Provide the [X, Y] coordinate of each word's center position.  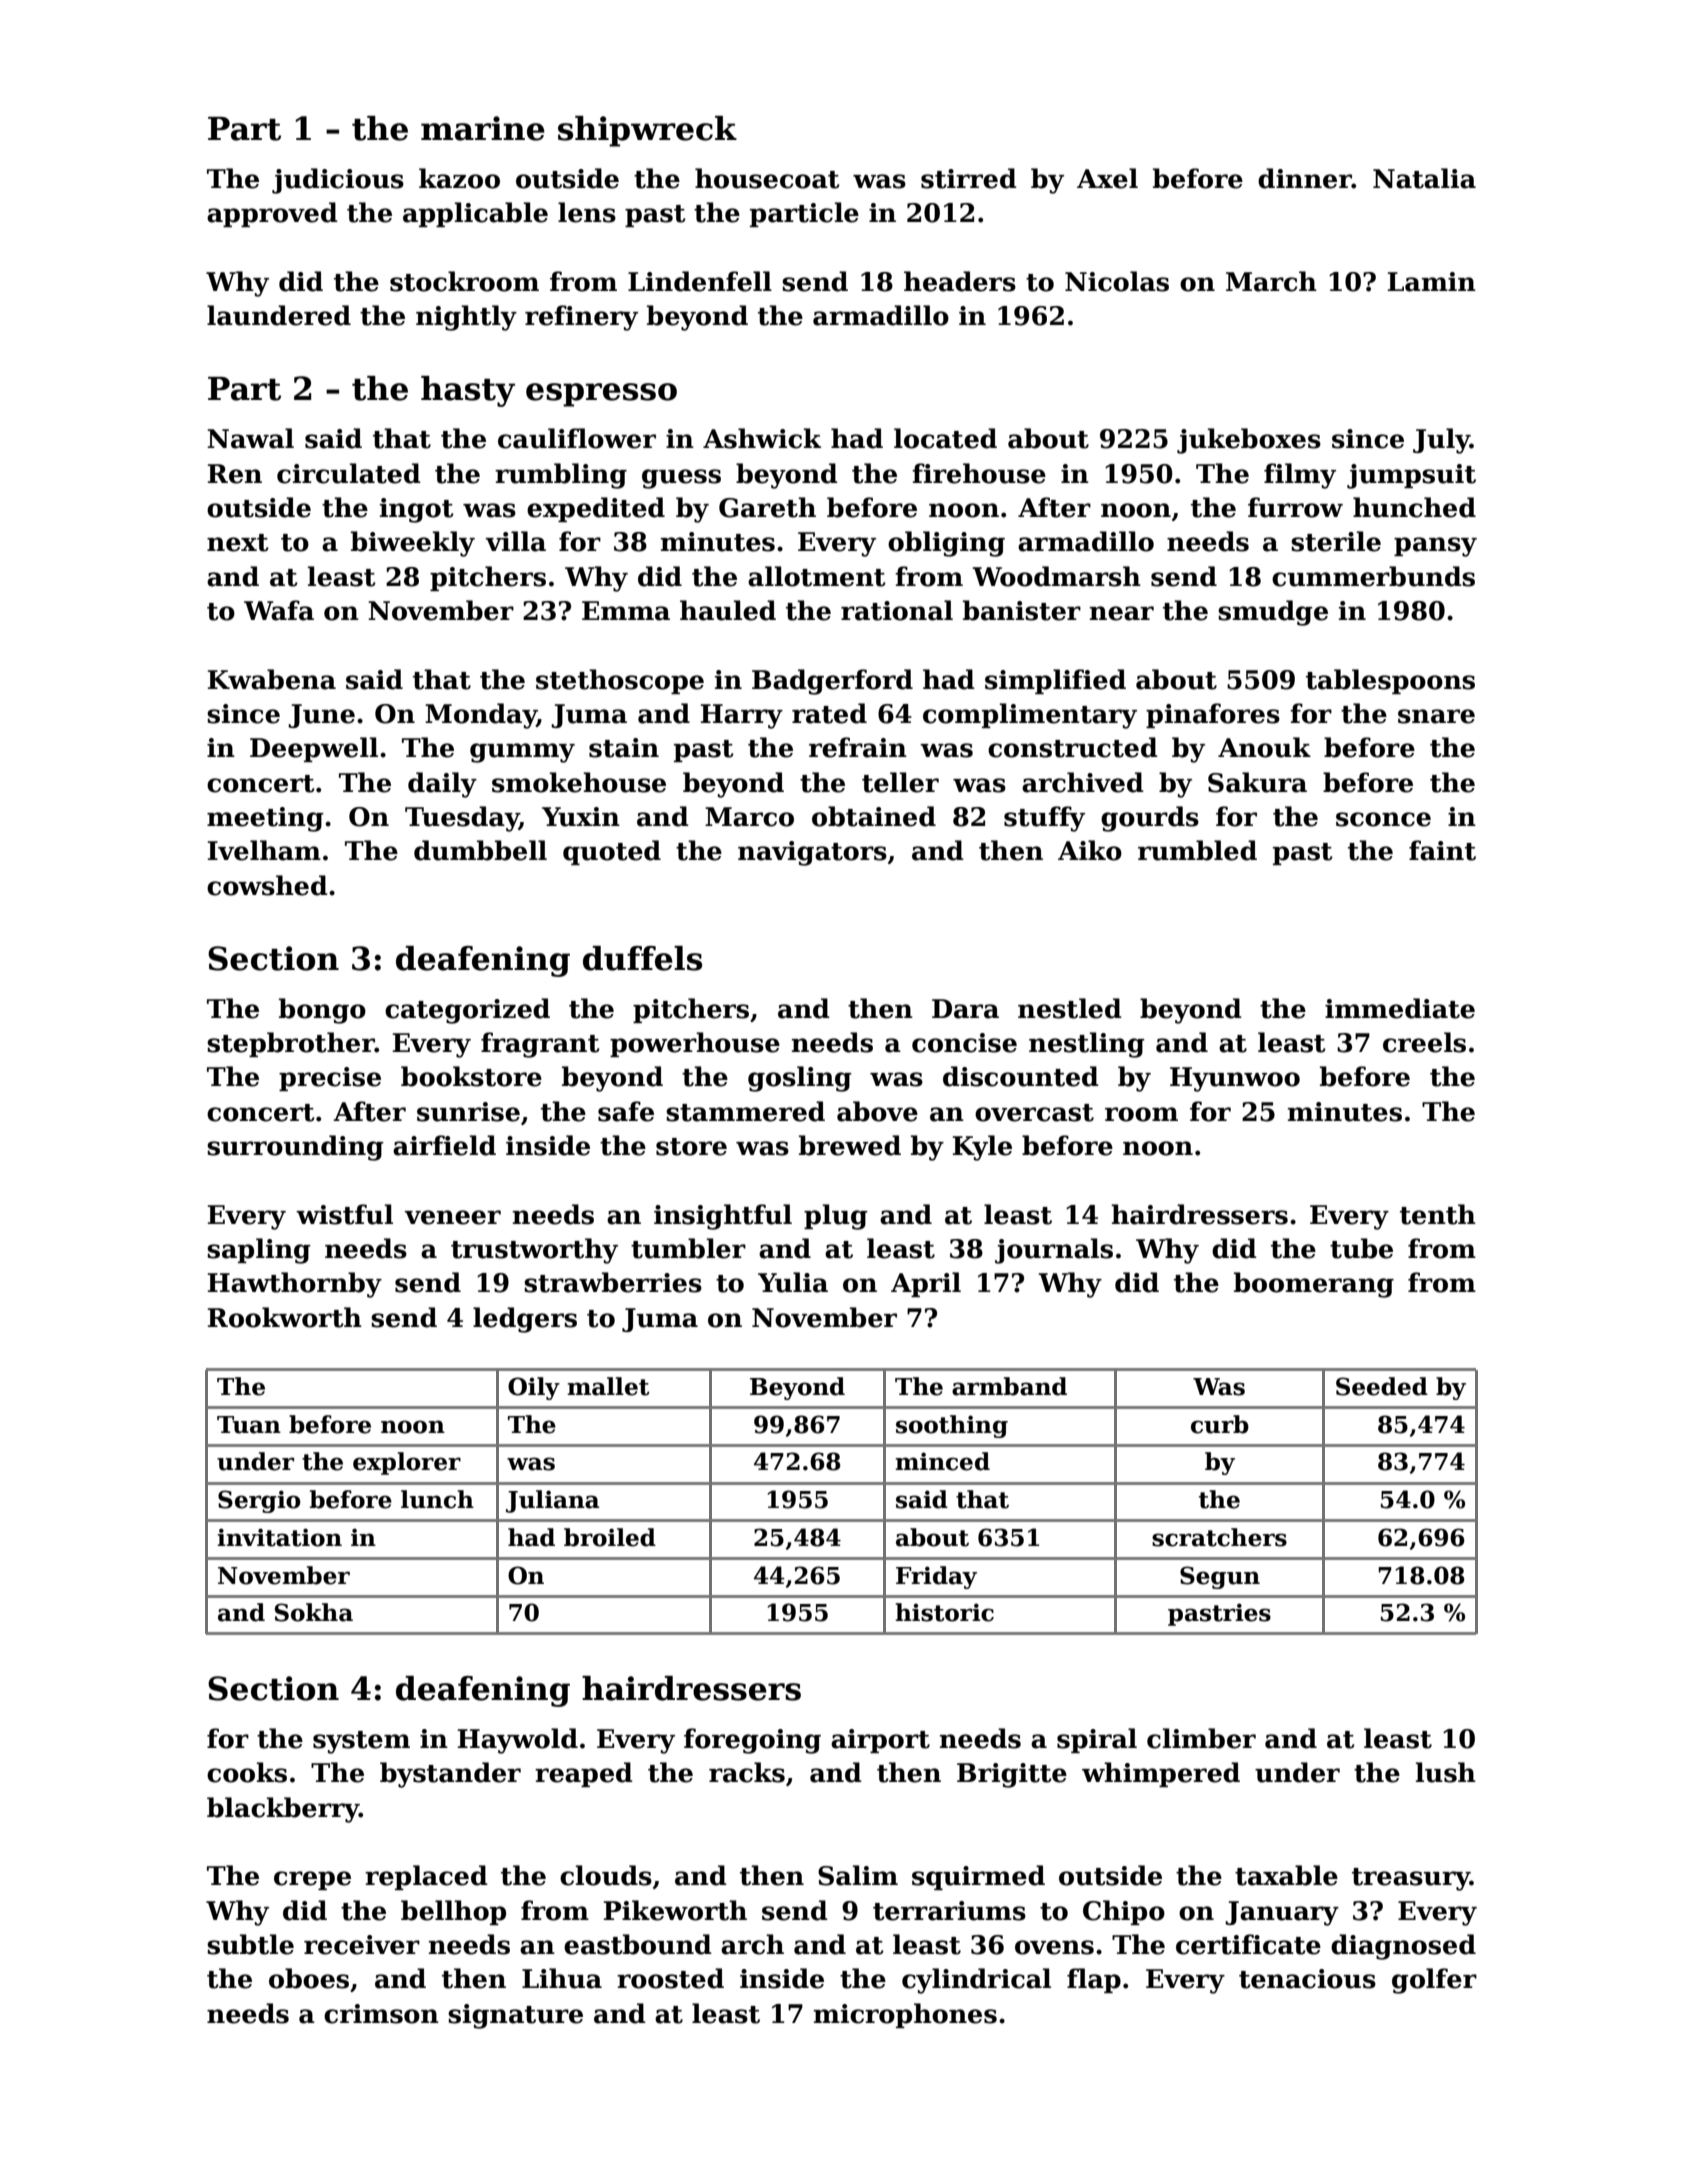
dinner [1305, 178]
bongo [322, 1011]
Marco [749, 817]
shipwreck [647, 131]
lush [1446, 1772]
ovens [1054, 1947]
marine [483, 128]
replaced [426, 1877]
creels [1424, 1042]
